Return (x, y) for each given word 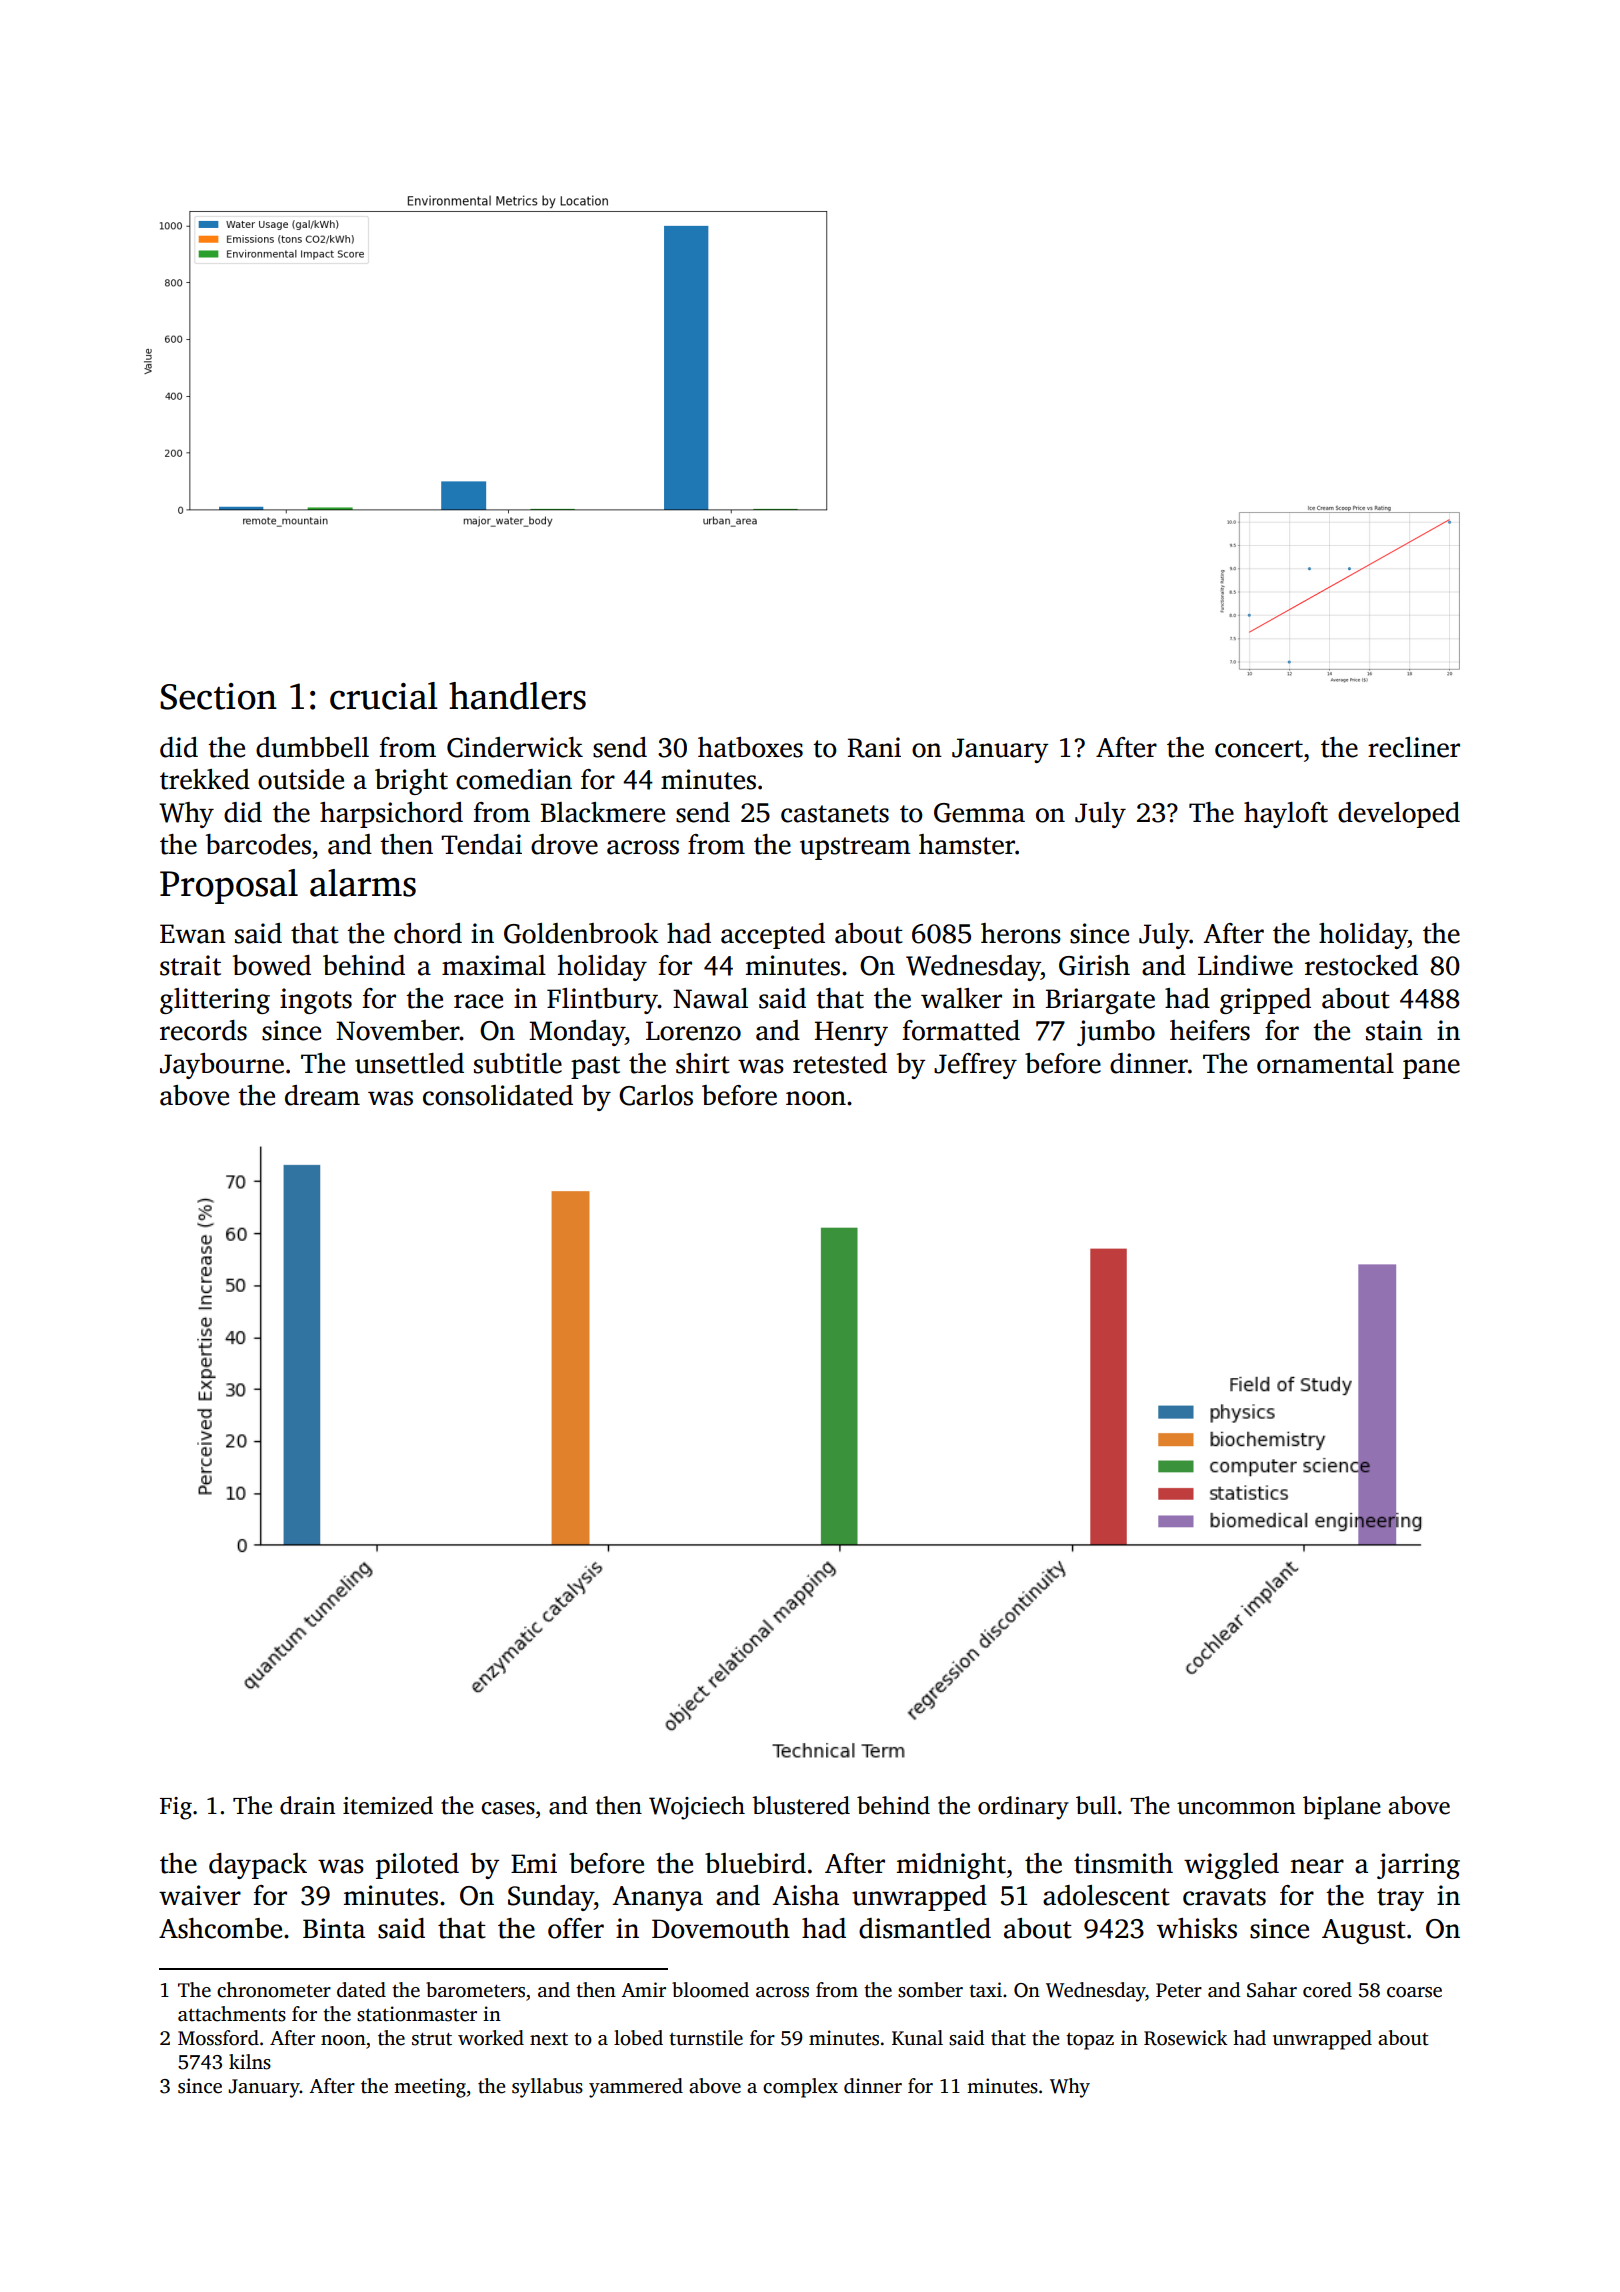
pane (1431, 1069)
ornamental (1325, 1063)
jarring (1418, 1866)
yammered (636, 2088)
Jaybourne (222, 1066)
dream (322, 1095)
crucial (384, 696)
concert (1259, 749)
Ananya (657, 1898)
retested (840, 1063)
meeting (430, 2088)
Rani (874, 747)
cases (508, 1808)
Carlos (656, 1095)
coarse (1414, 1992)
